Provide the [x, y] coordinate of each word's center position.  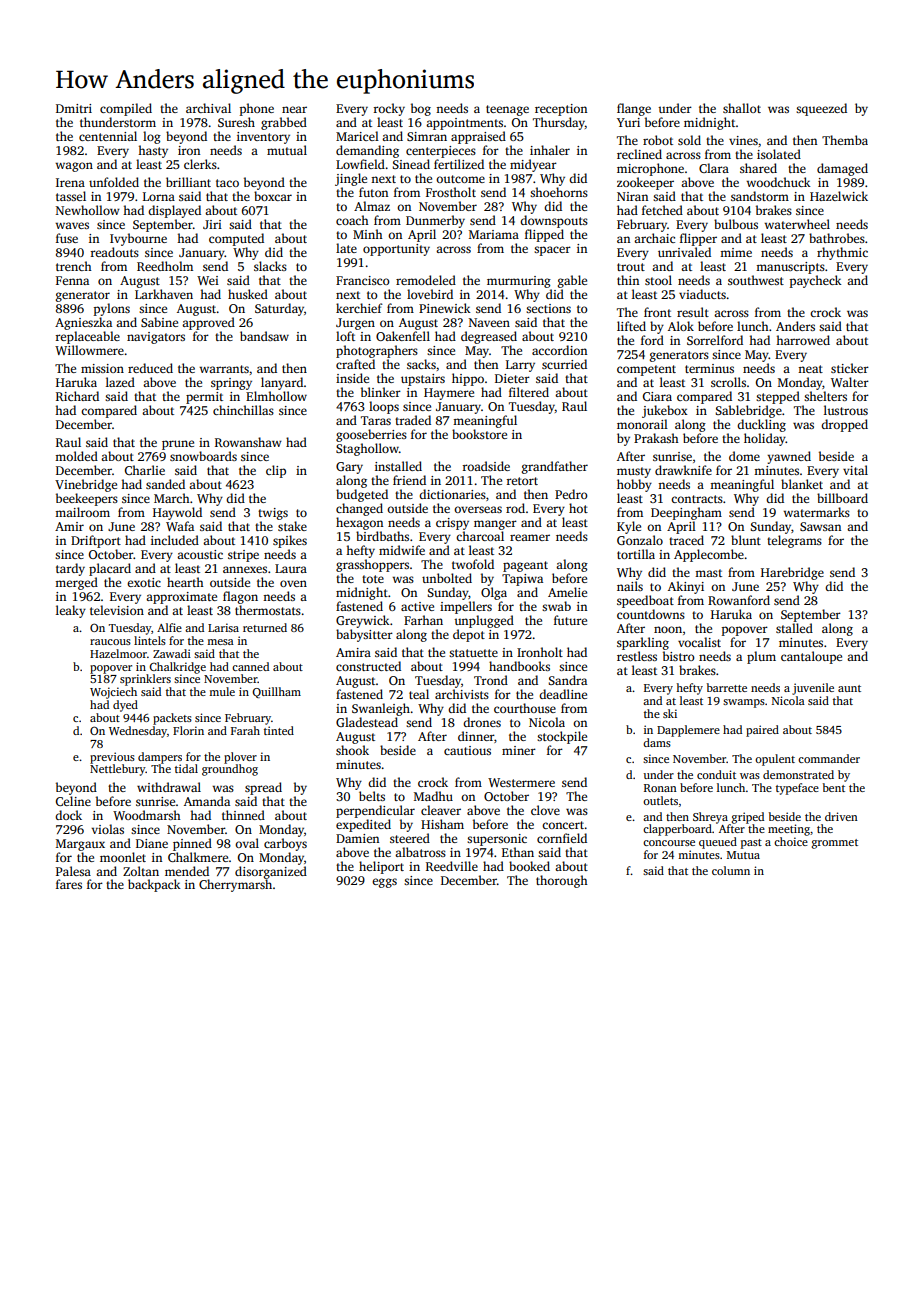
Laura [291, 568]
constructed [368, 666]
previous [112, 758]
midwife [402, 550]
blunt [746, 540]
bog [421, 109]
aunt [849, 688]
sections [548, 308]
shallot [742, 108]
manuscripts [790, 268]
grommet [835, 844]
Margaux [80, 845]
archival [208, 108]
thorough [562, 881]
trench [74, 266]
